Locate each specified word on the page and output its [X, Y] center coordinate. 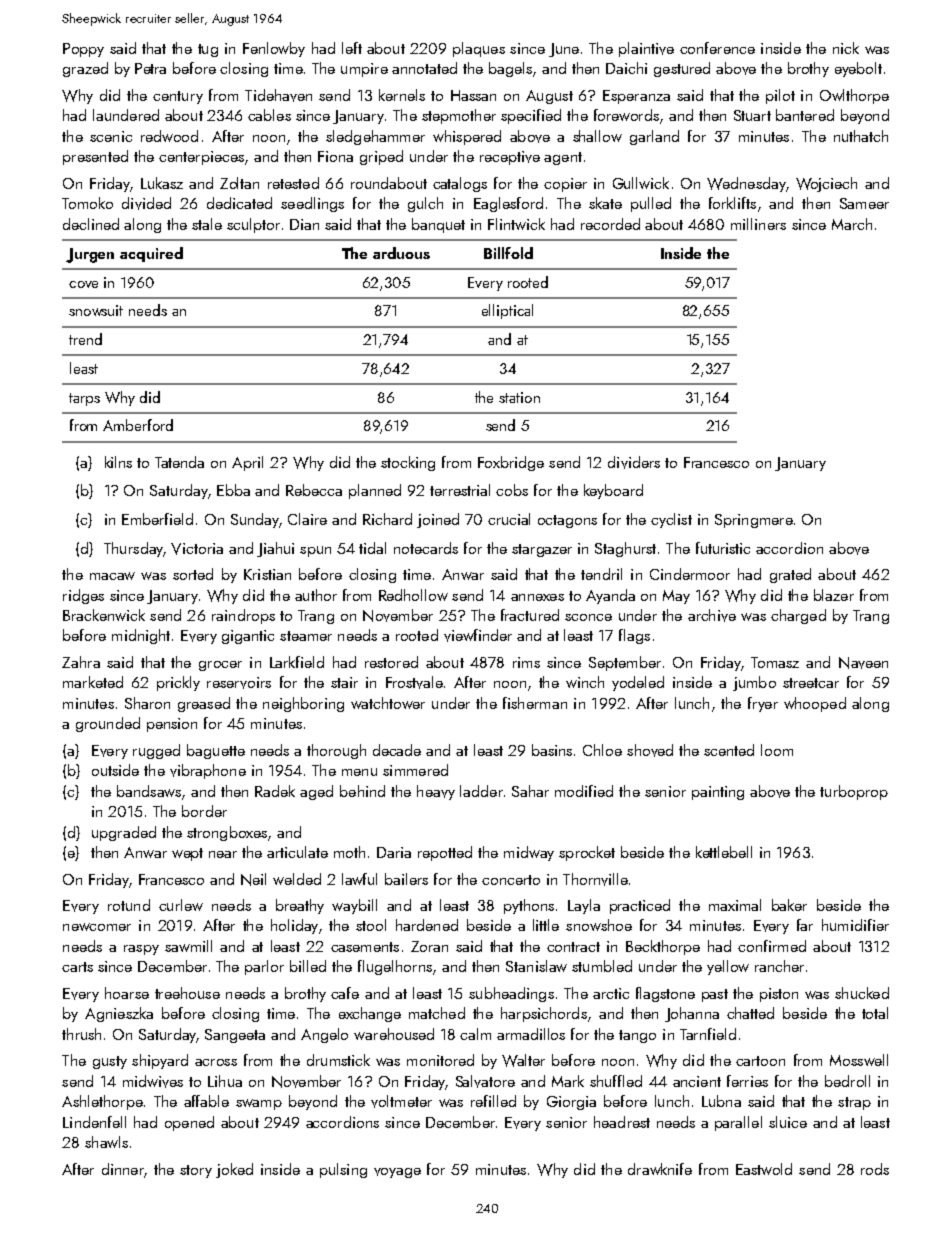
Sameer [864, 203]
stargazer [542, 550]
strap [854, 1103]
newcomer [97, 927]
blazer [834, 595]
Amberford [138, 425]
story [196, 1171]
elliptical [507, 311]
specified [531, 116]
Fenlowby [274, 49]
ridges [83, 596]
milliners [758, 224]
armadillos [531, 1034]
